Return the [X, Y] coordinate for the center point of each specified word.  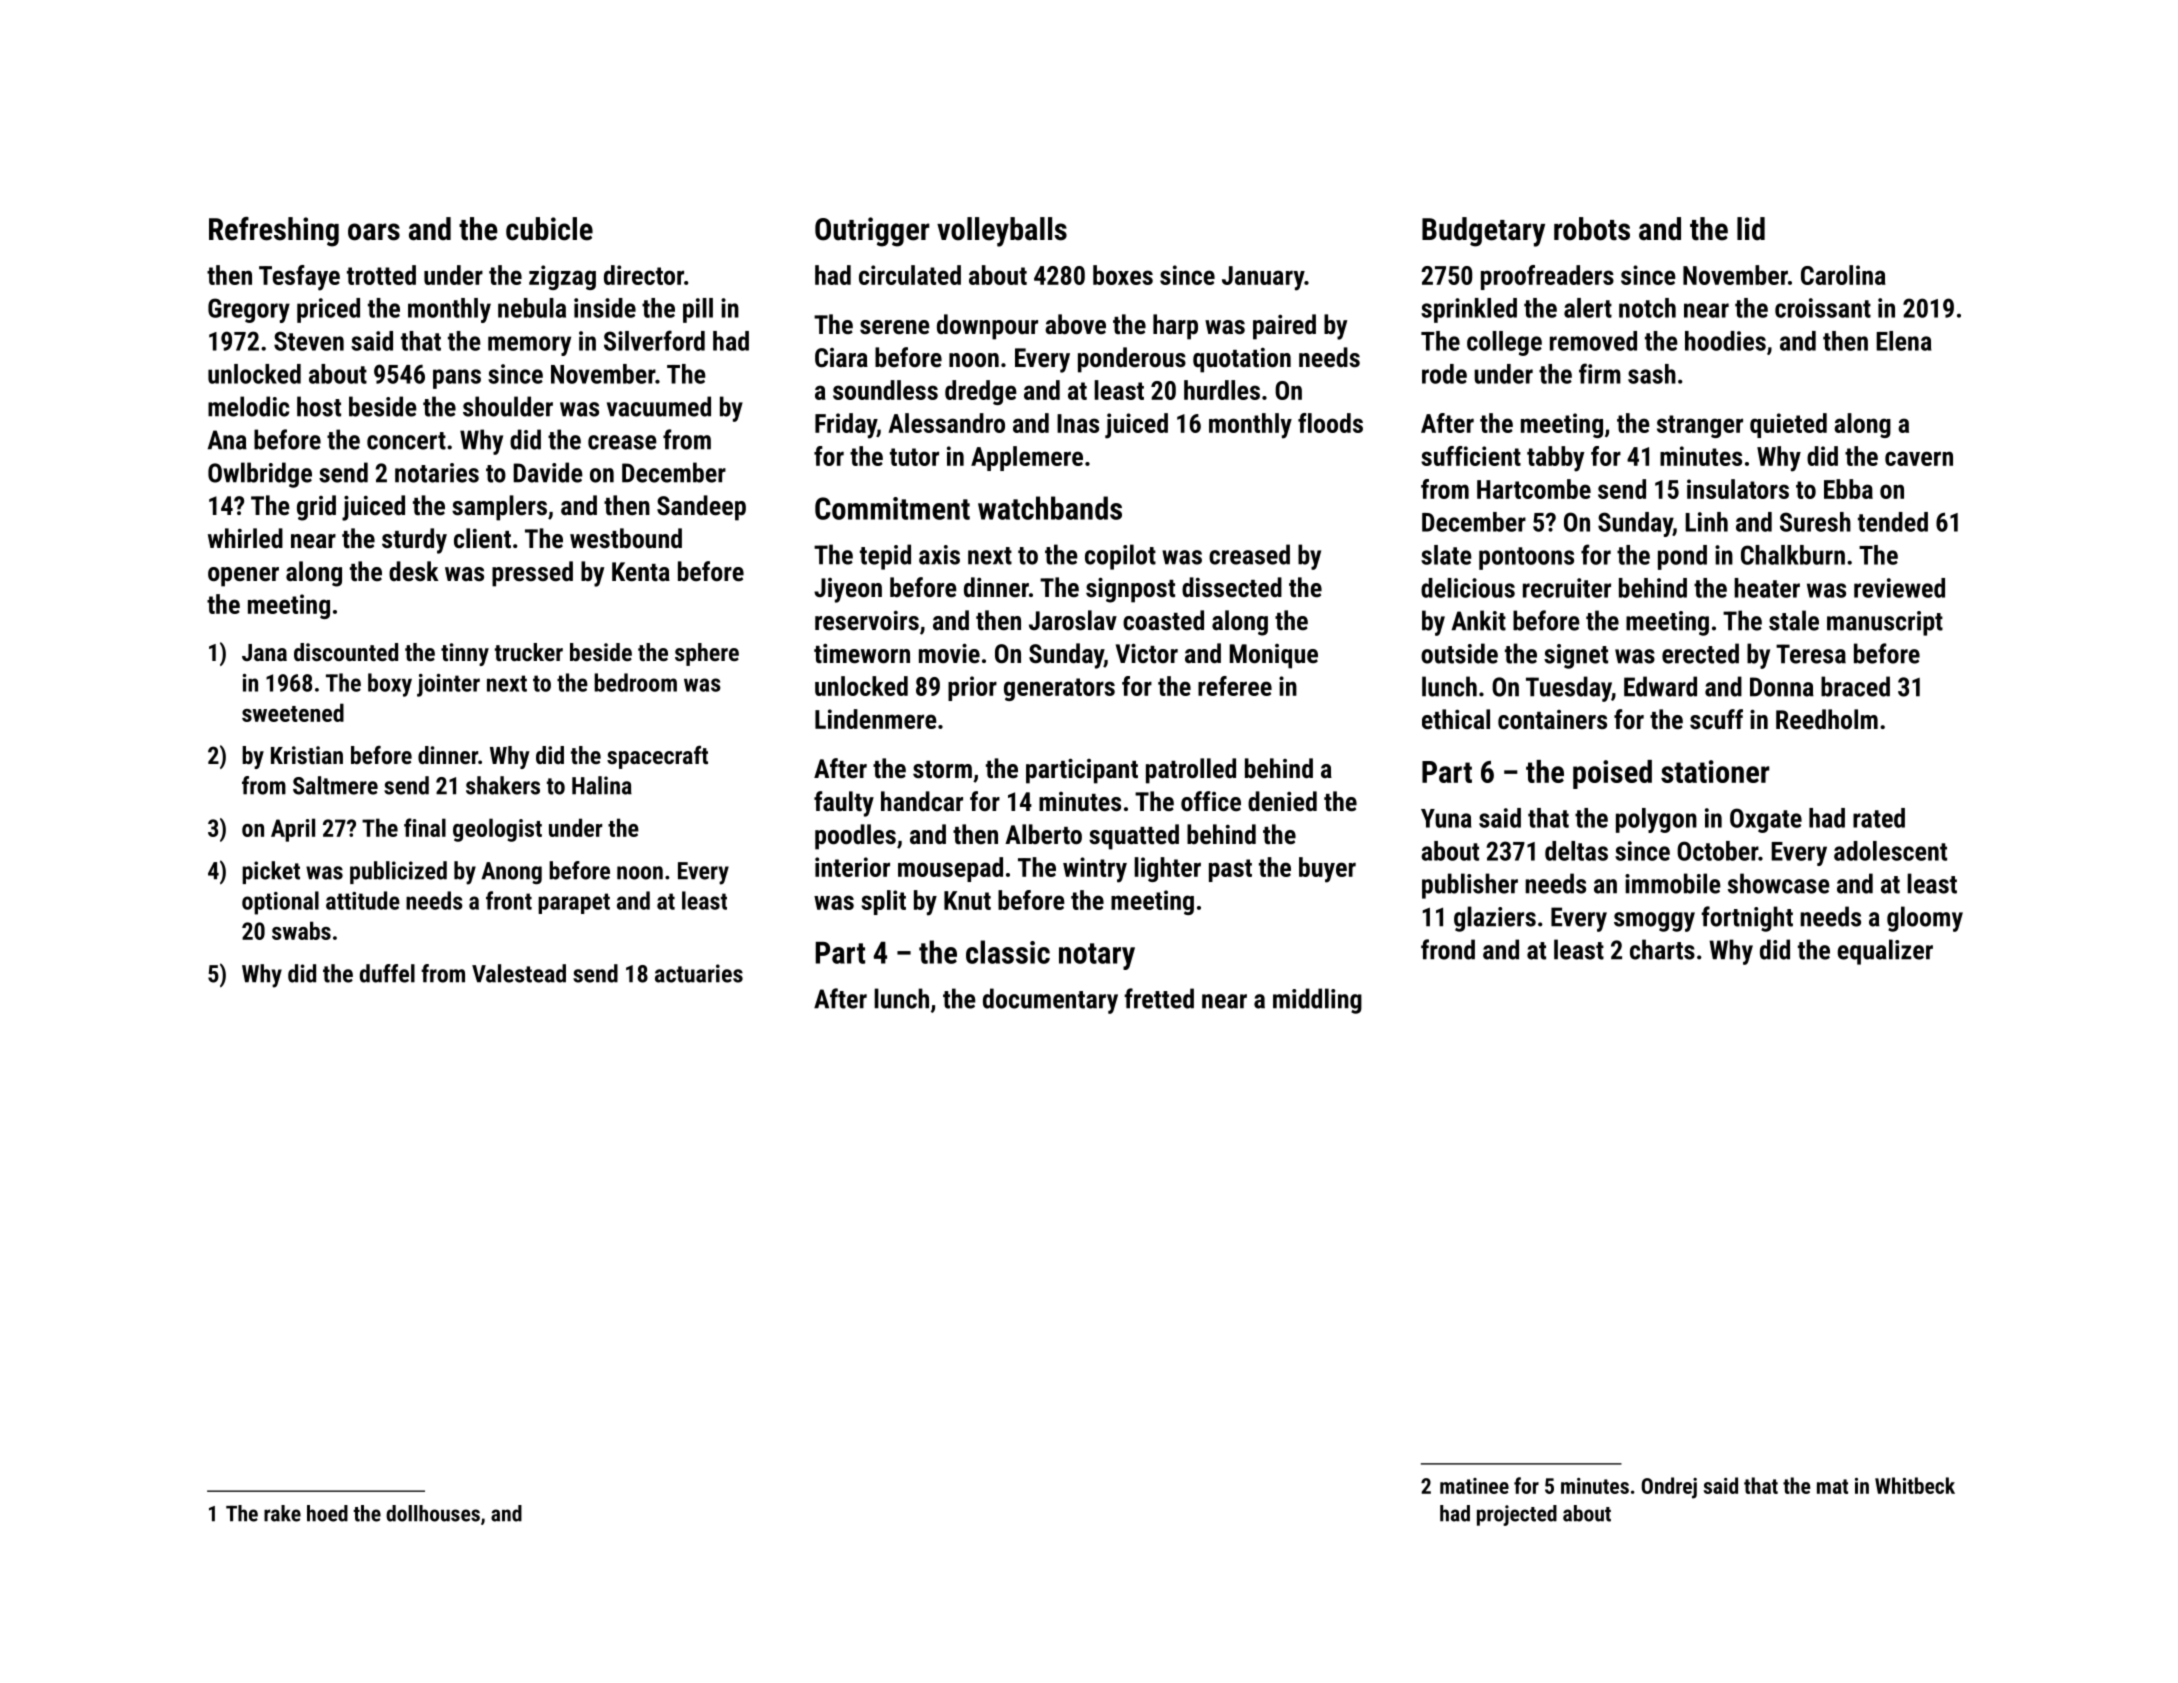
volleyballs [1002, 232]
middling [1317, 1001]
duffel [387, 973]
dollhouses [433, 1513]
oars [374, 232]
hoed [327, 1513]
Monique [1273, 656]
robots [1592, 229]
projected [1517, 1515]
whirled [245, 538]
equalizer [1885, 952]
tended [1893, 522]
